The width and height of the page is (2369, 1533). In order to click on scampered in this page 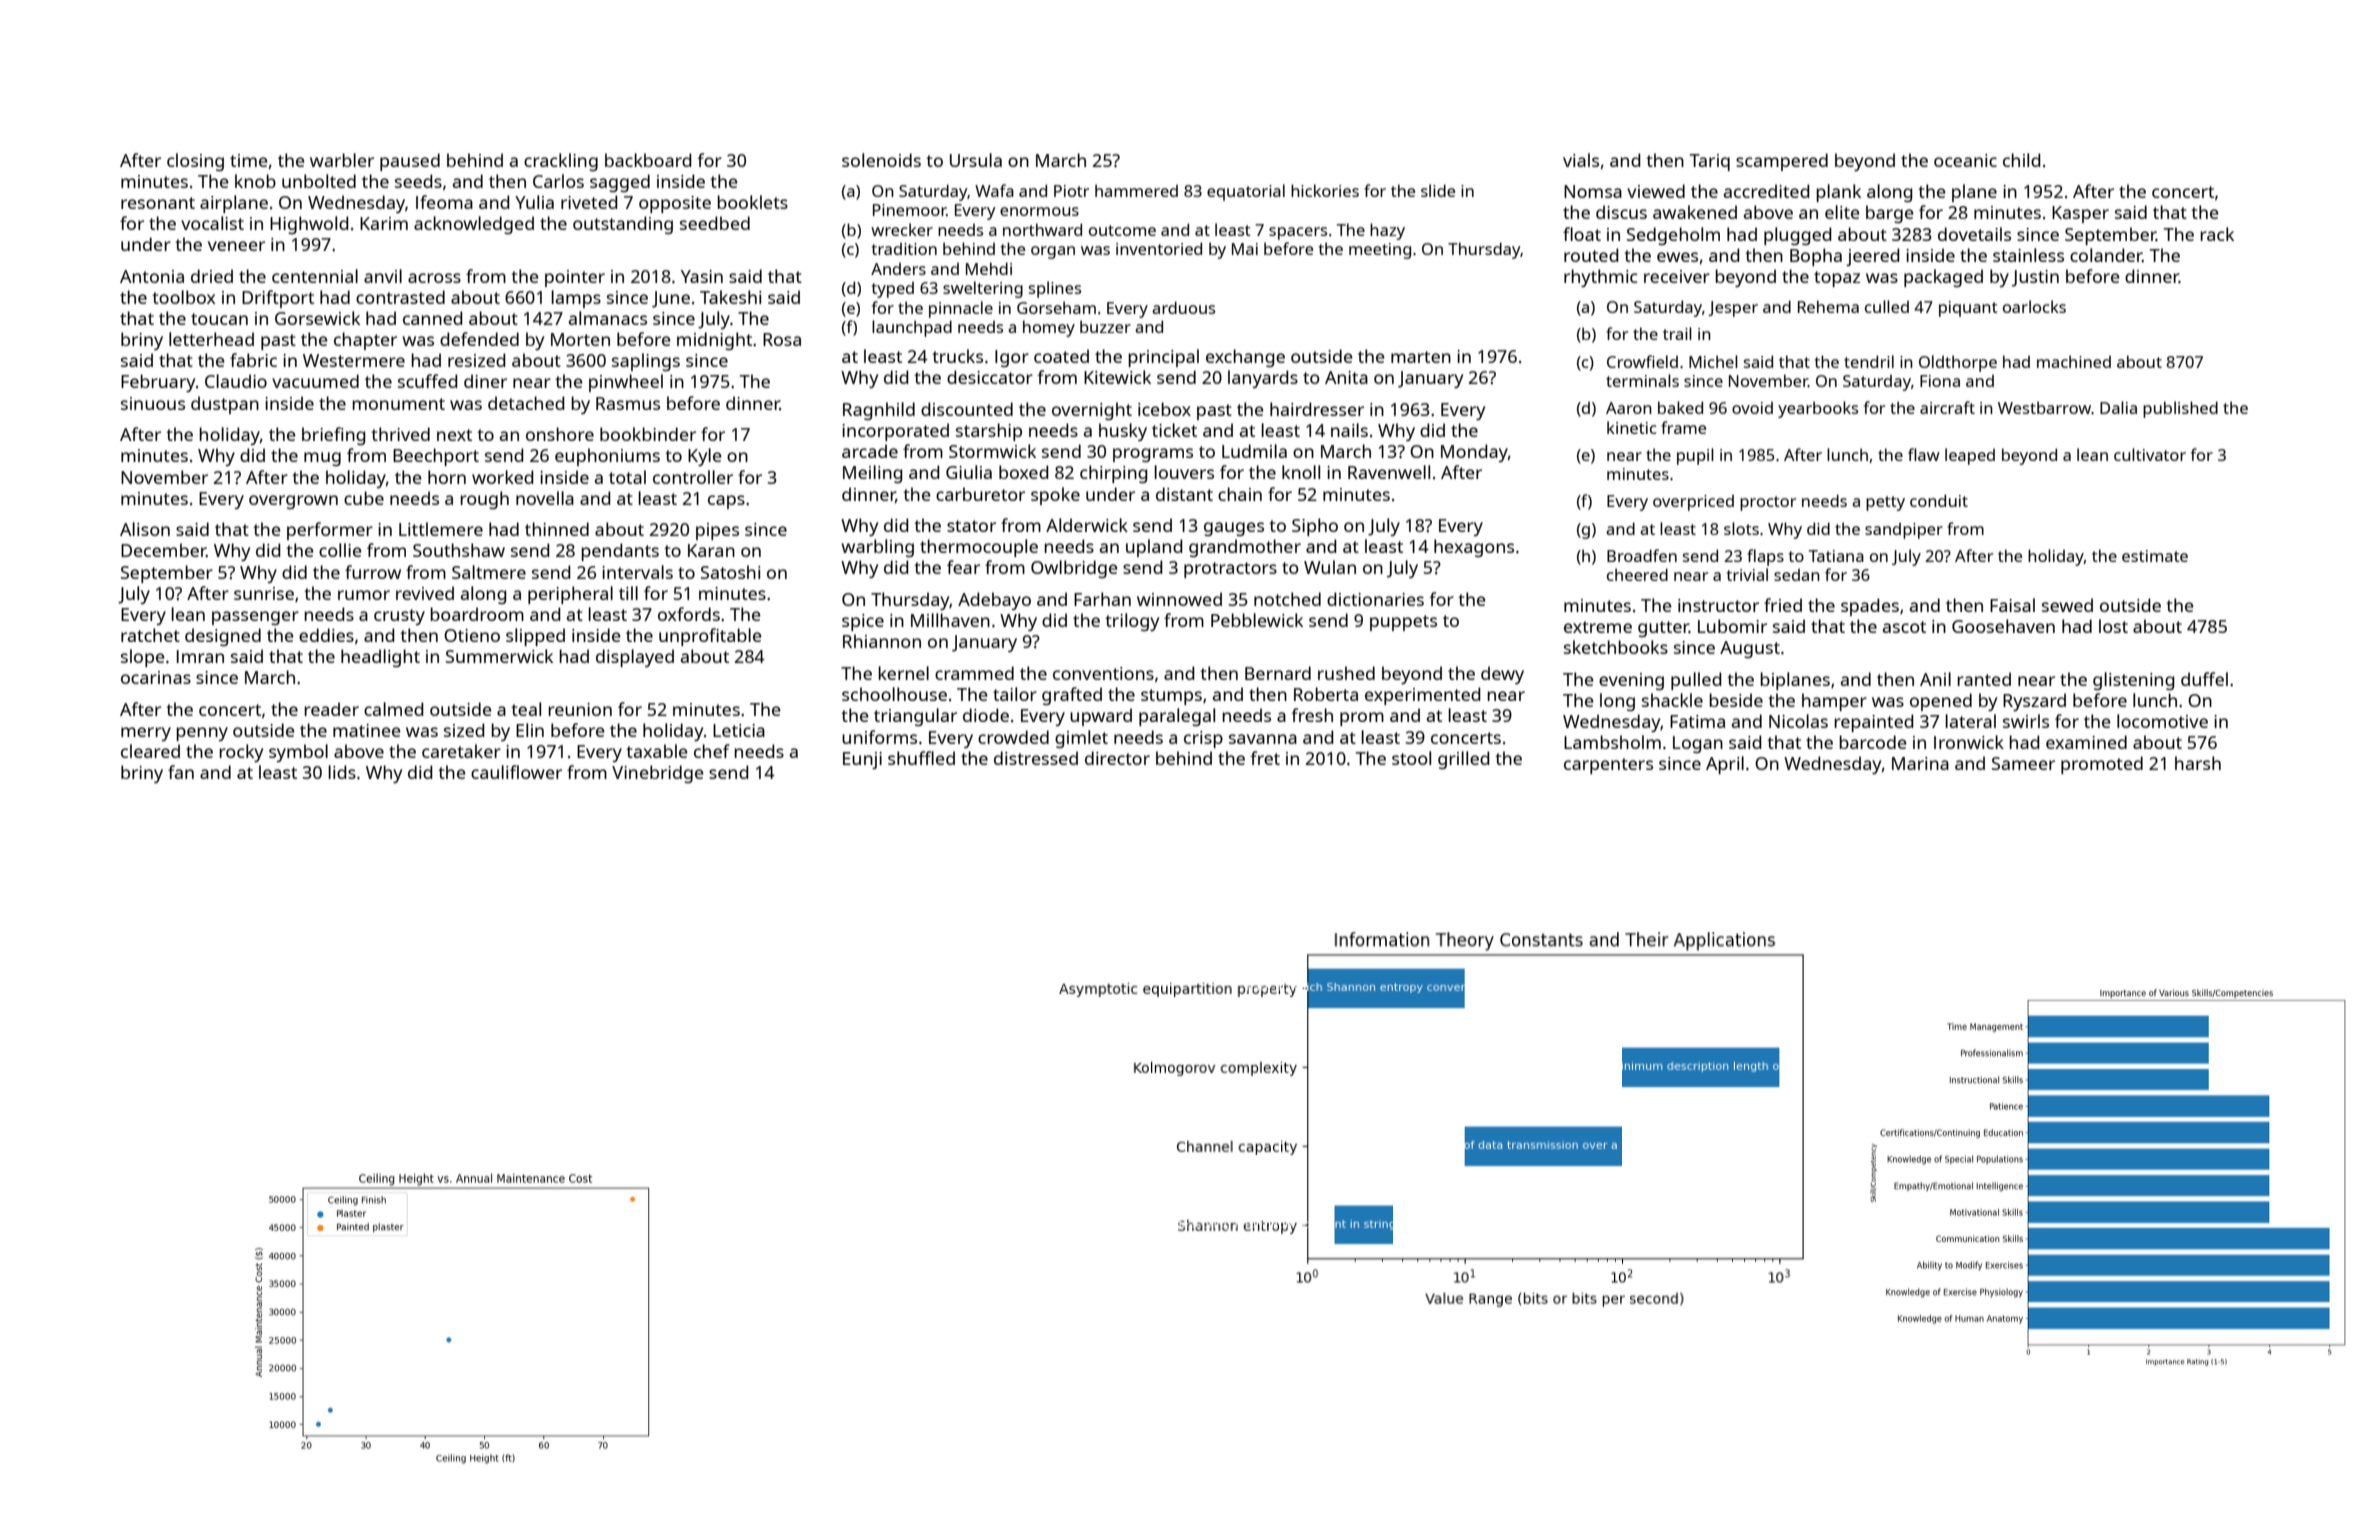, I will do `click(1782, 162)`.
